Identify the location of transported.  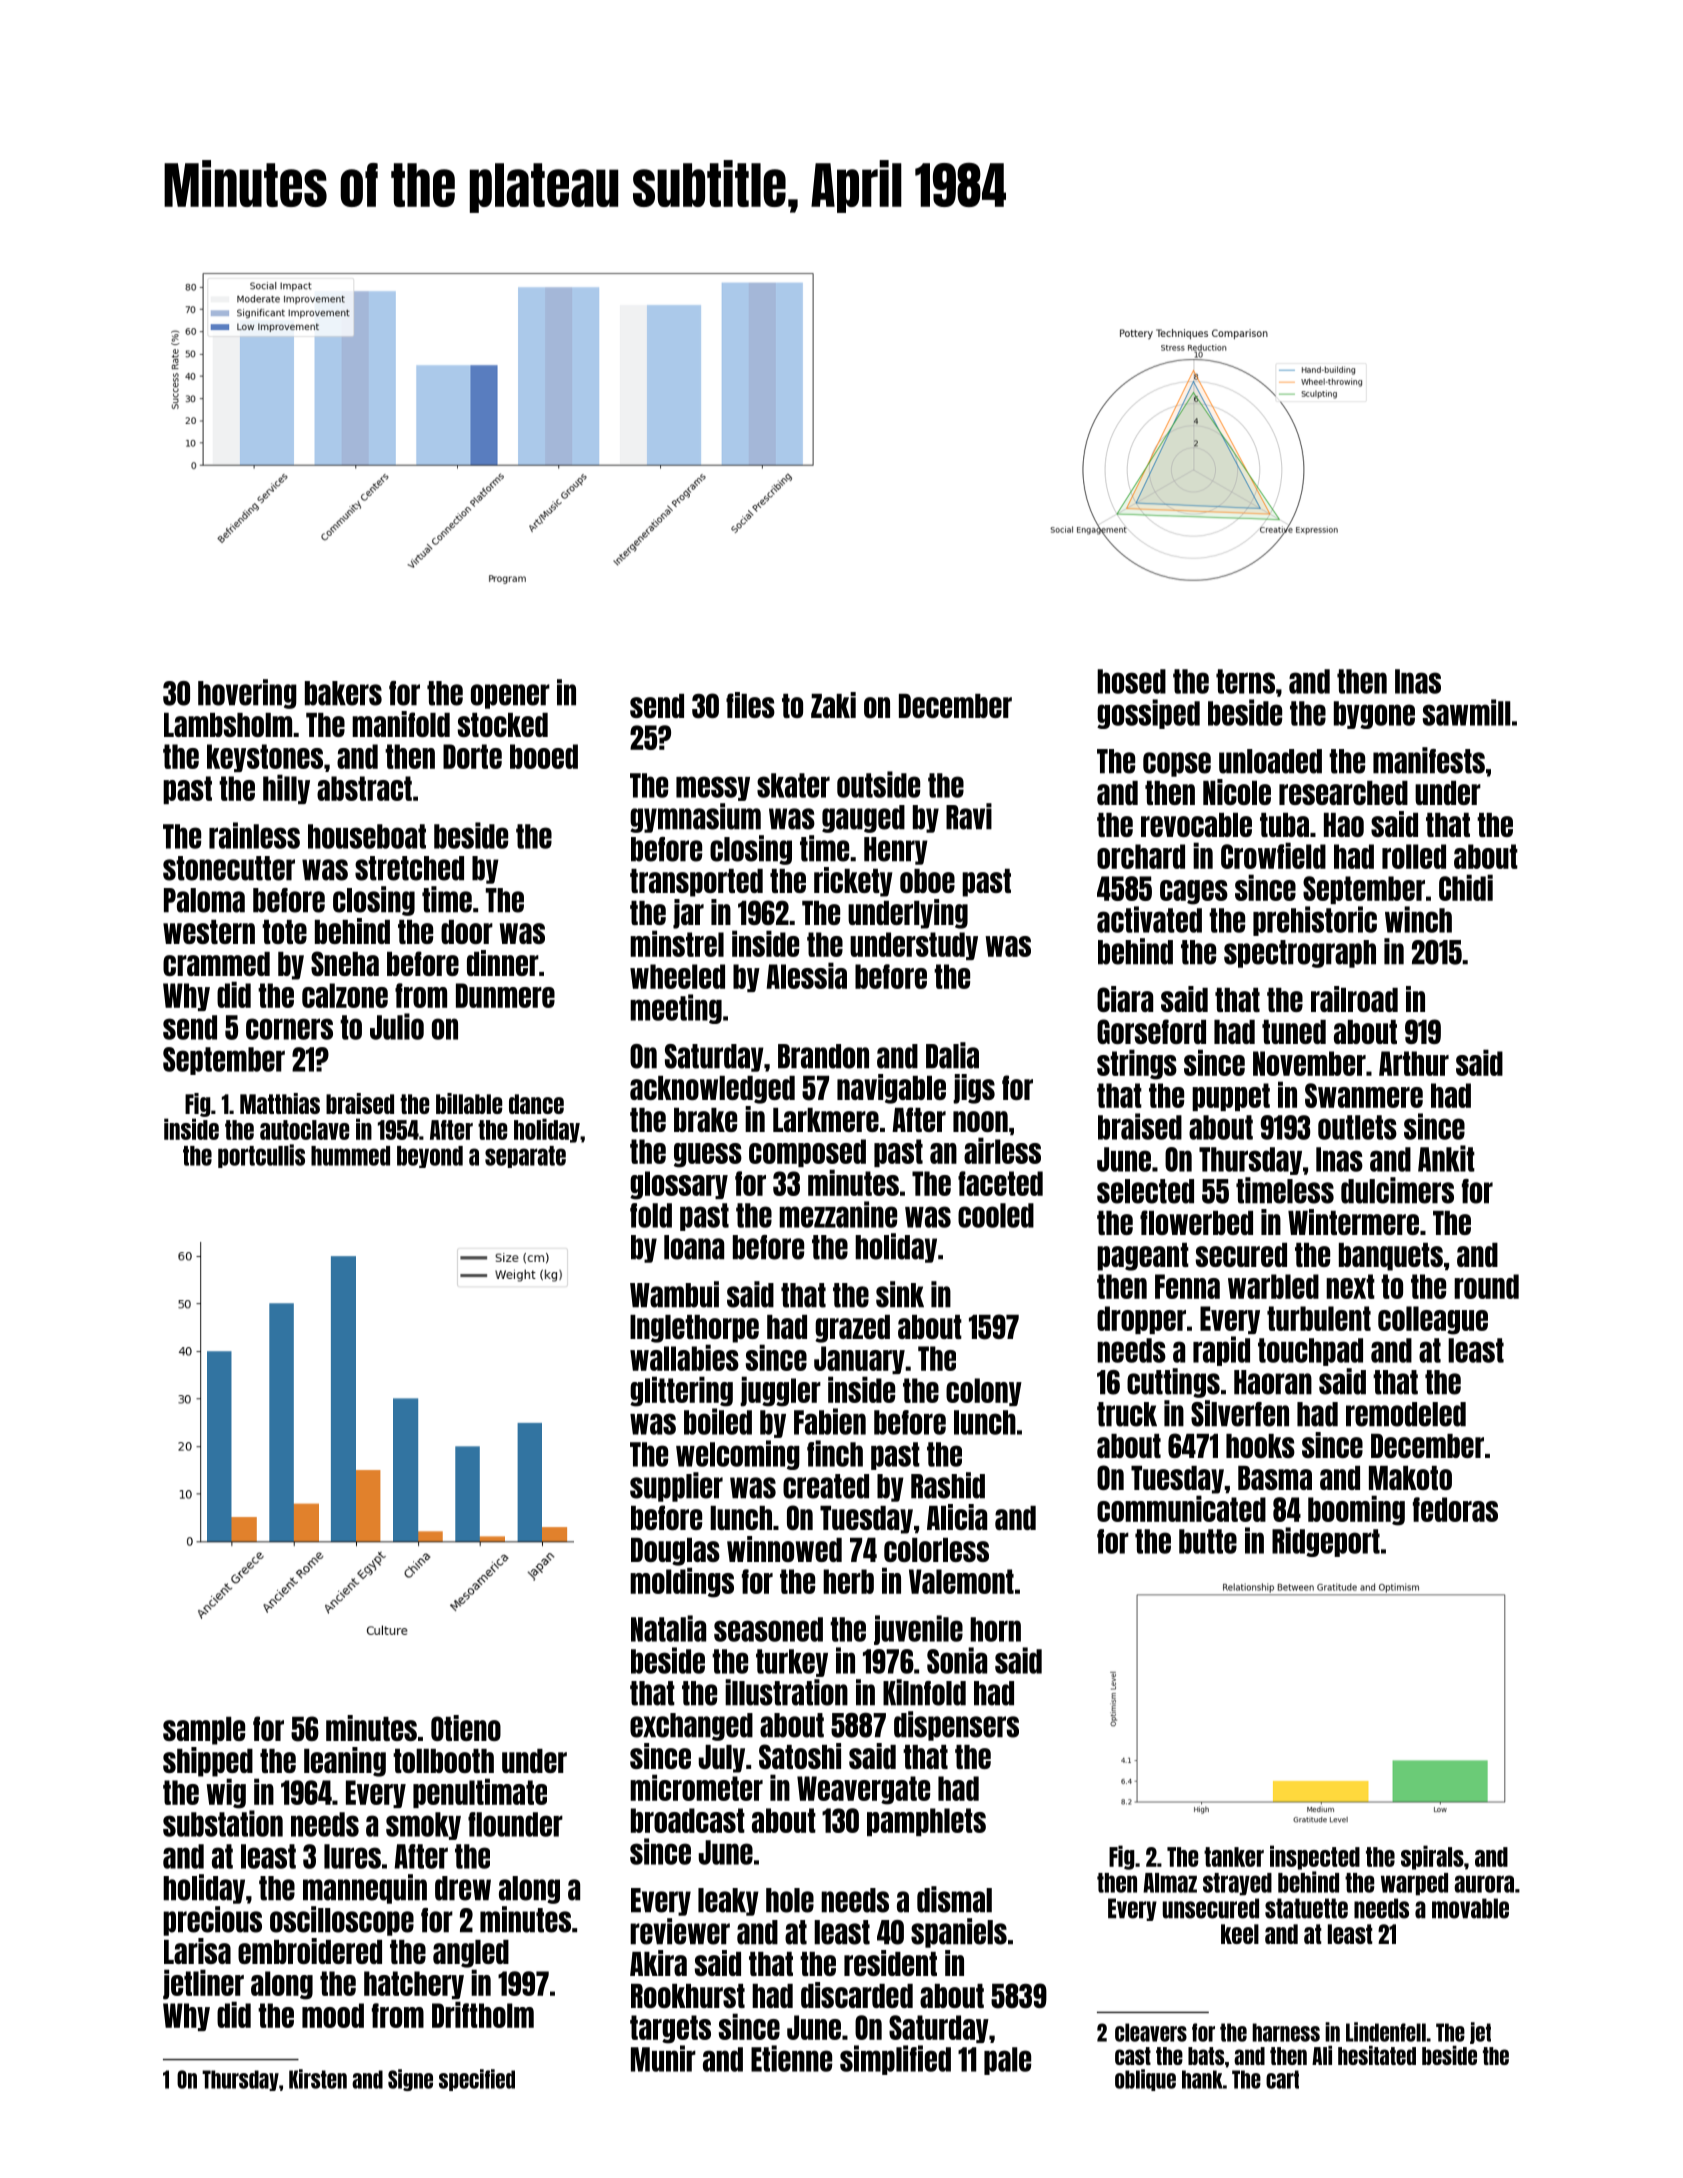
(696, 883).
